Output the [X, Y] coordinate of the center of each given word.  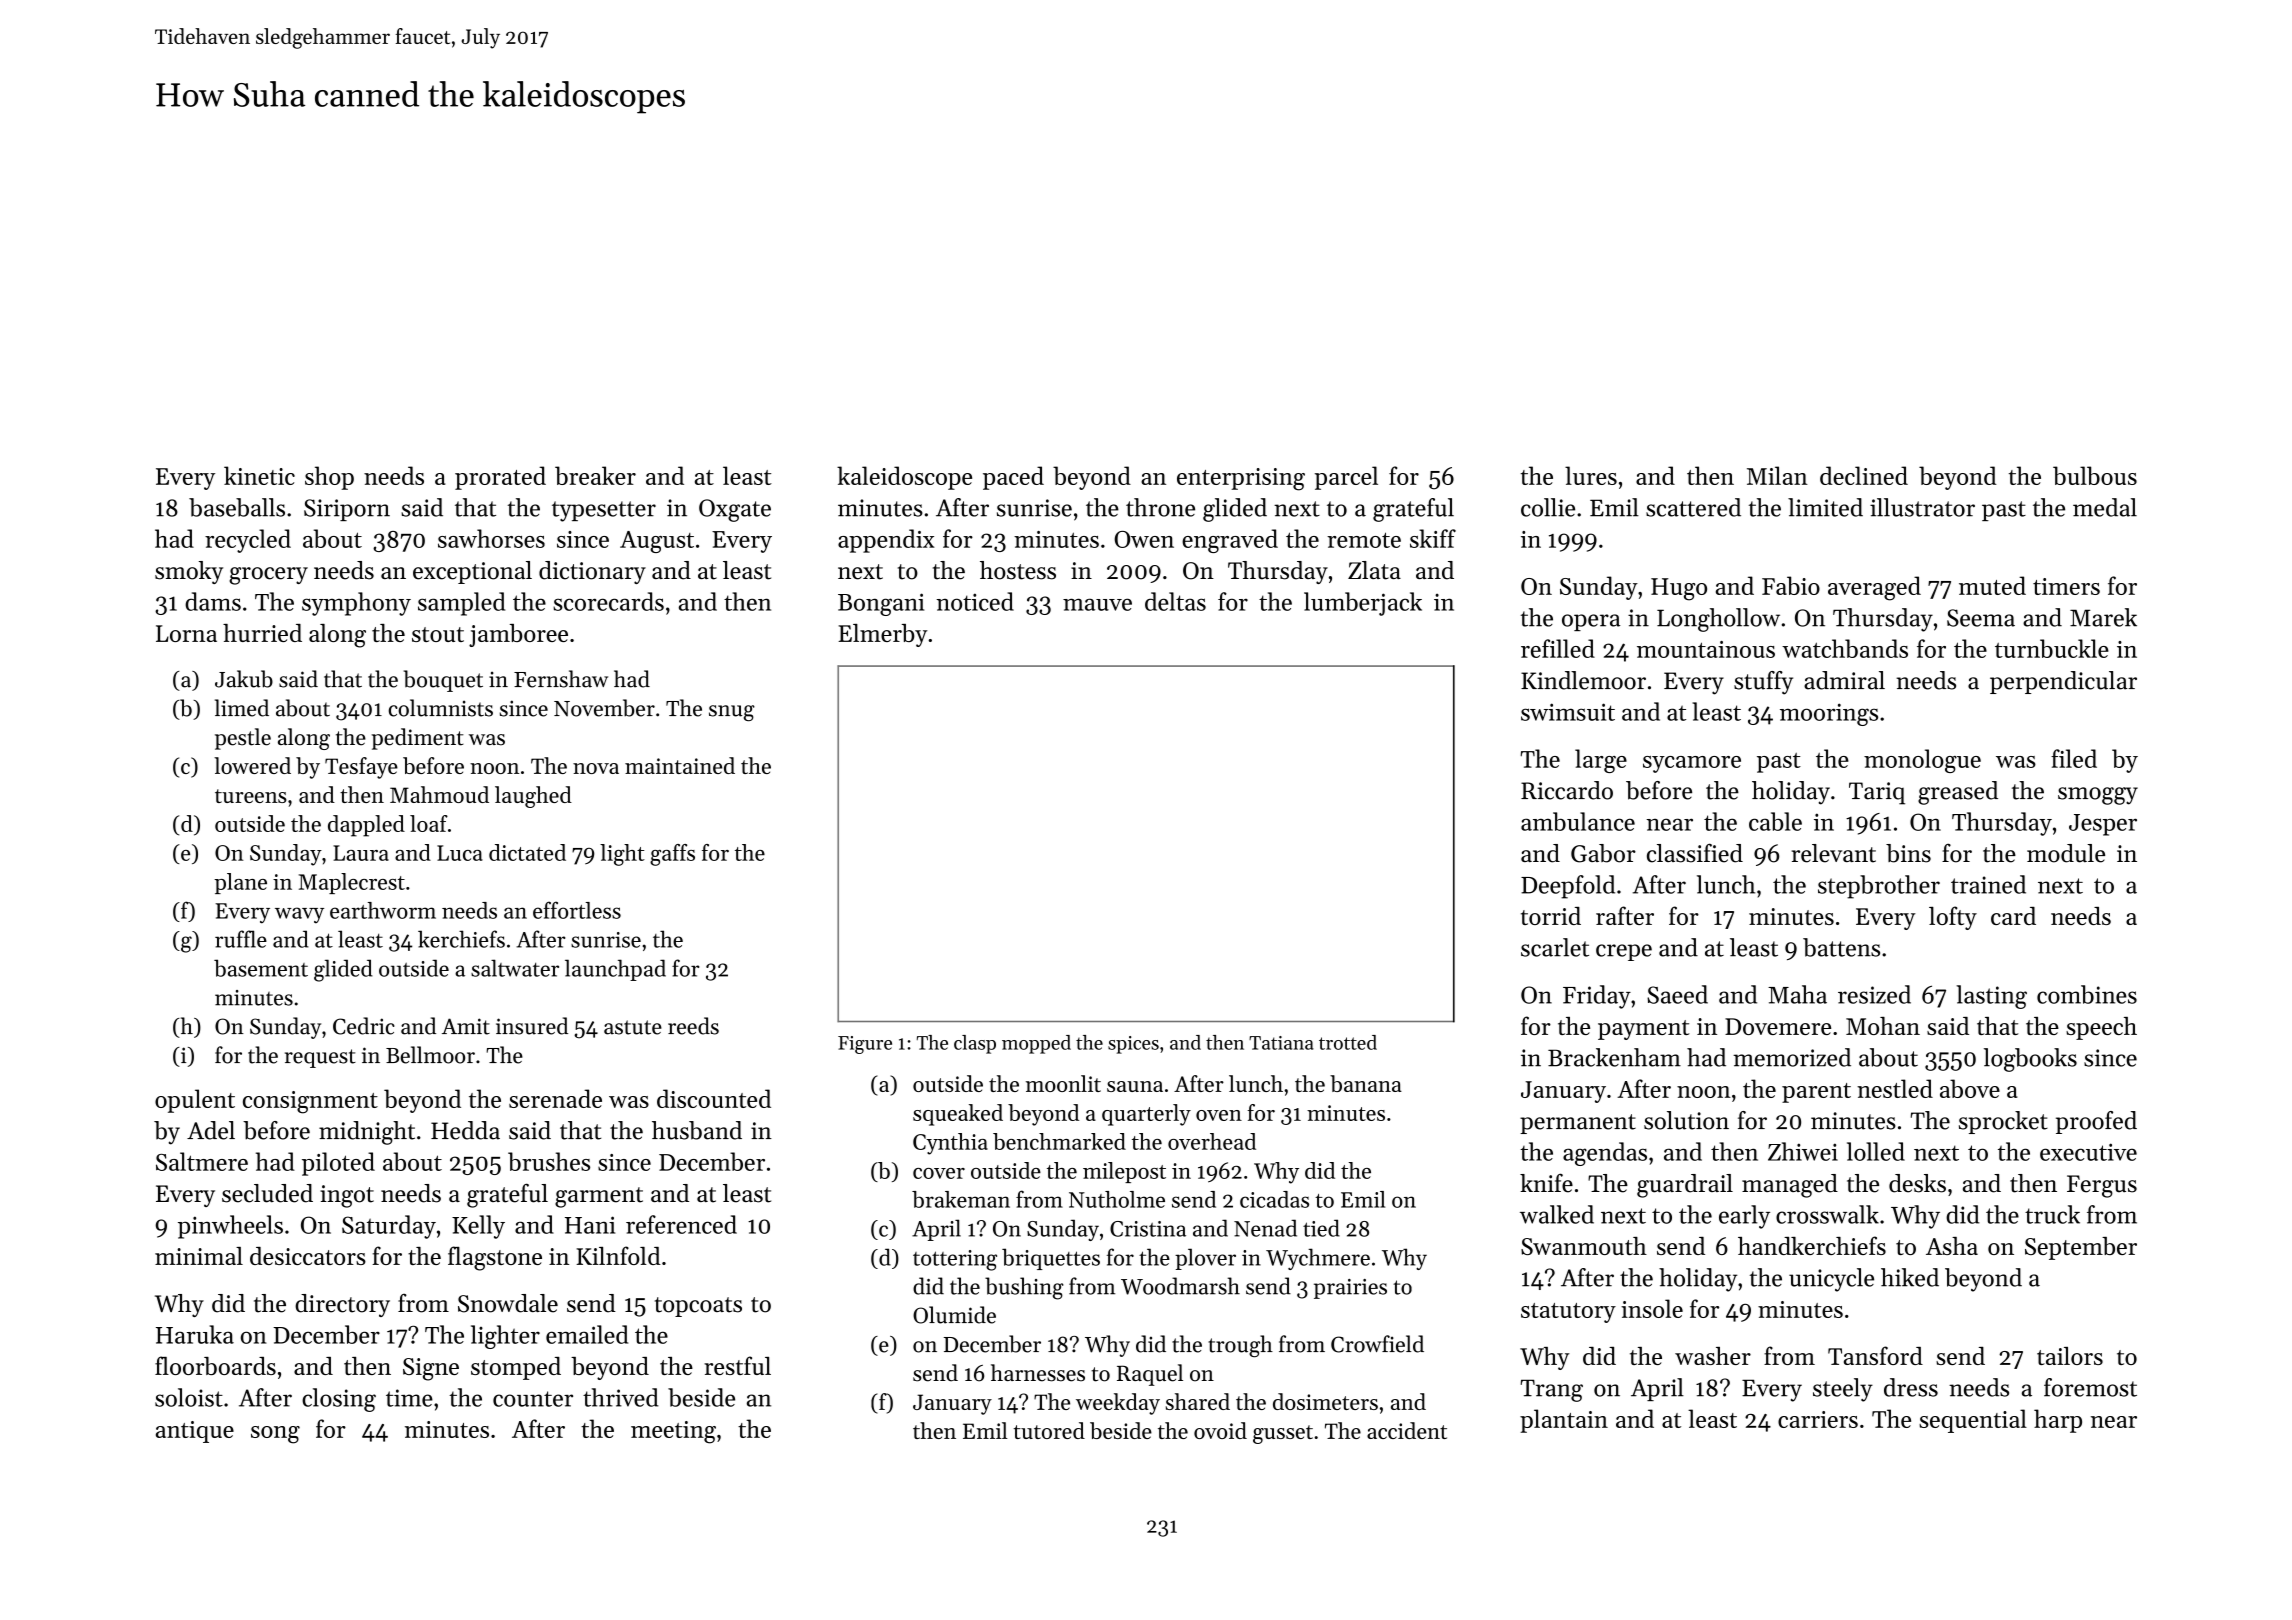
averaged [1874, 588]
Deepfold [1568, 887]
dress [1911, 1387]
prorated [500, 478]
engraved [1230, 541]
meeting [673, 1432]
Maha [1797, 994]
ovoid [1220, 1430]
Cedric [364, 1026]
